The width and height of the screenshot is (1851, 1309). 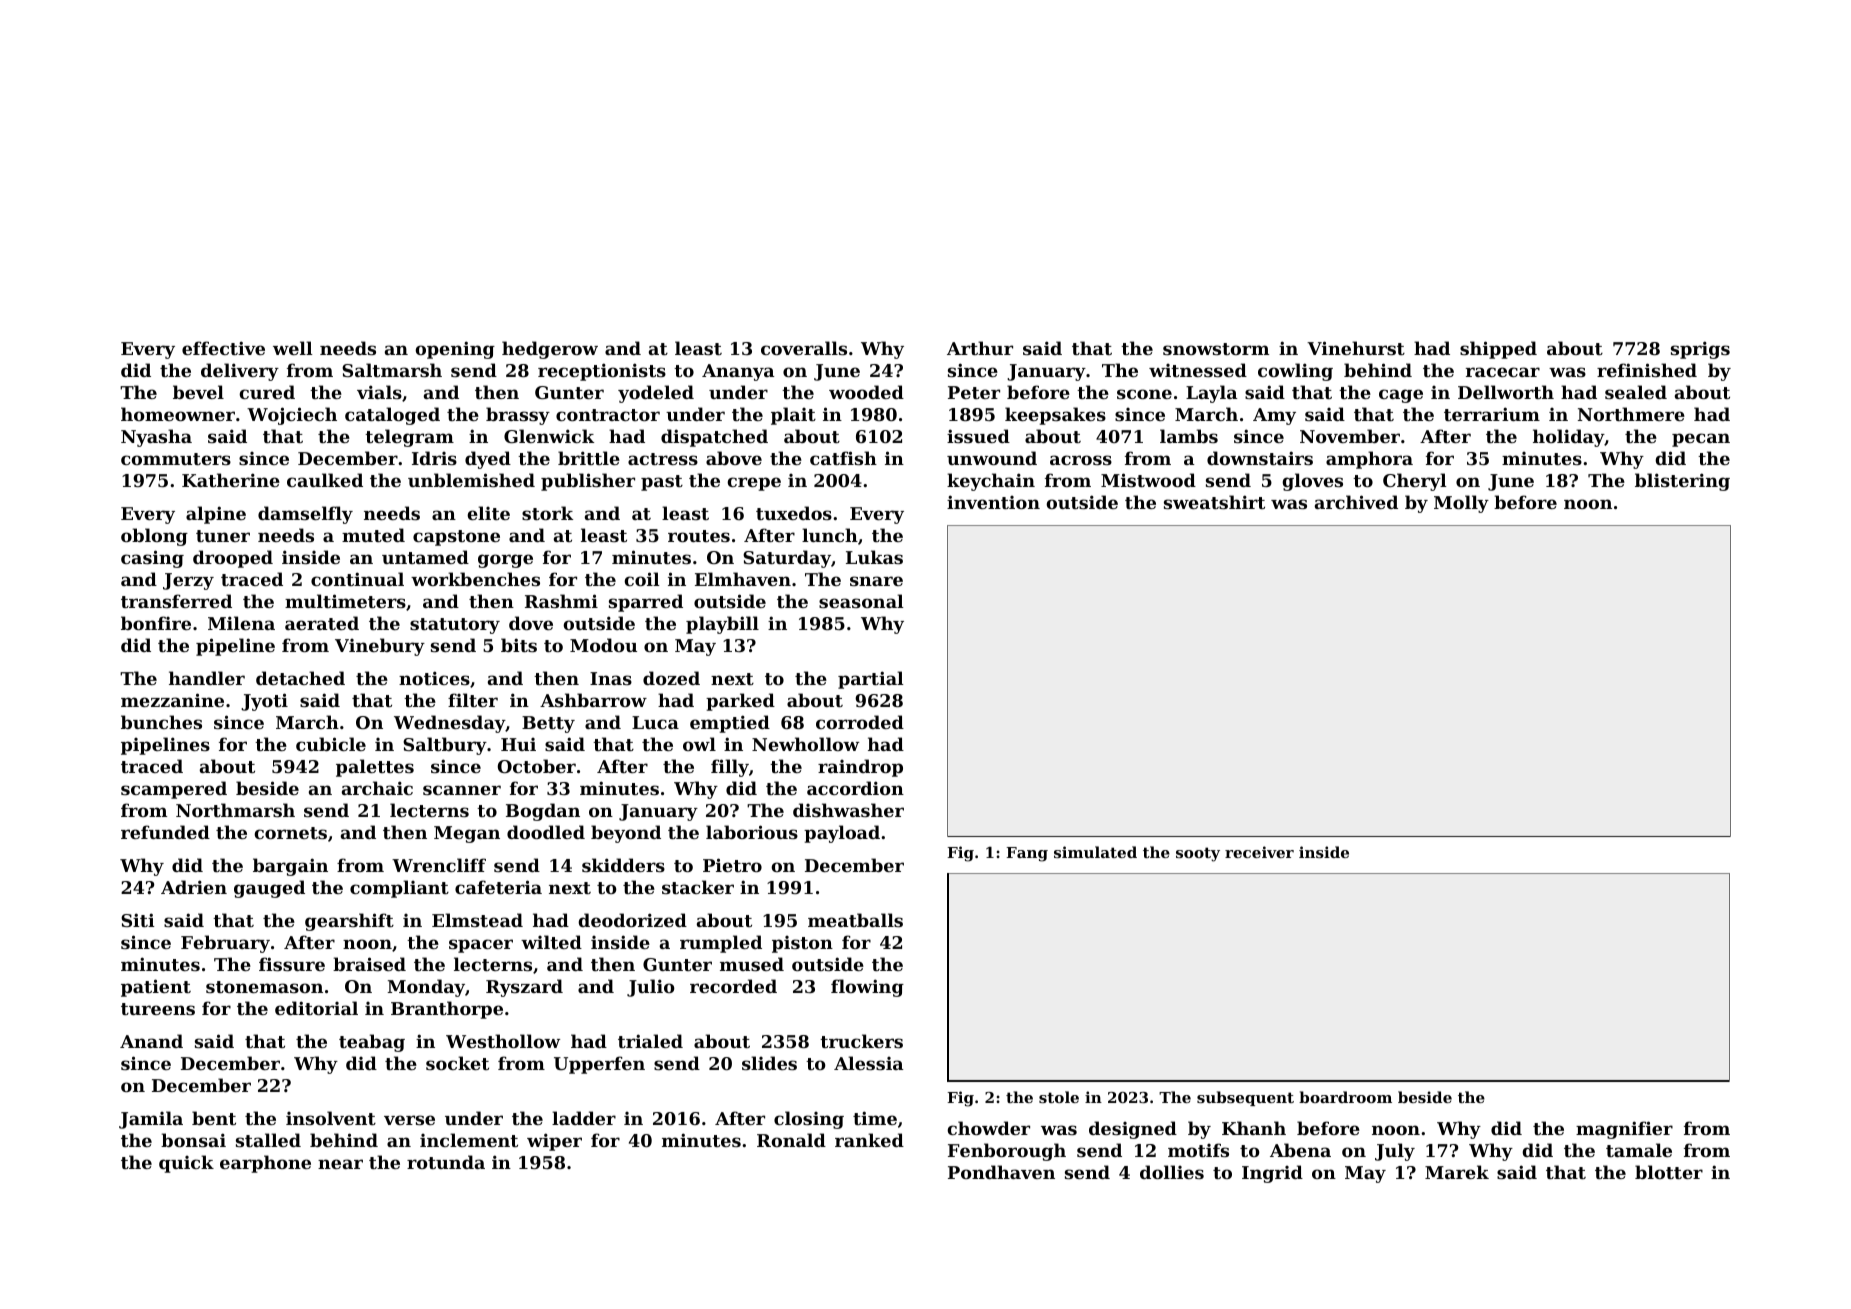 What do you see at coordinates (855, 920) in the screenshot?
I see `meatballs` at bounding box center [855, 920].
